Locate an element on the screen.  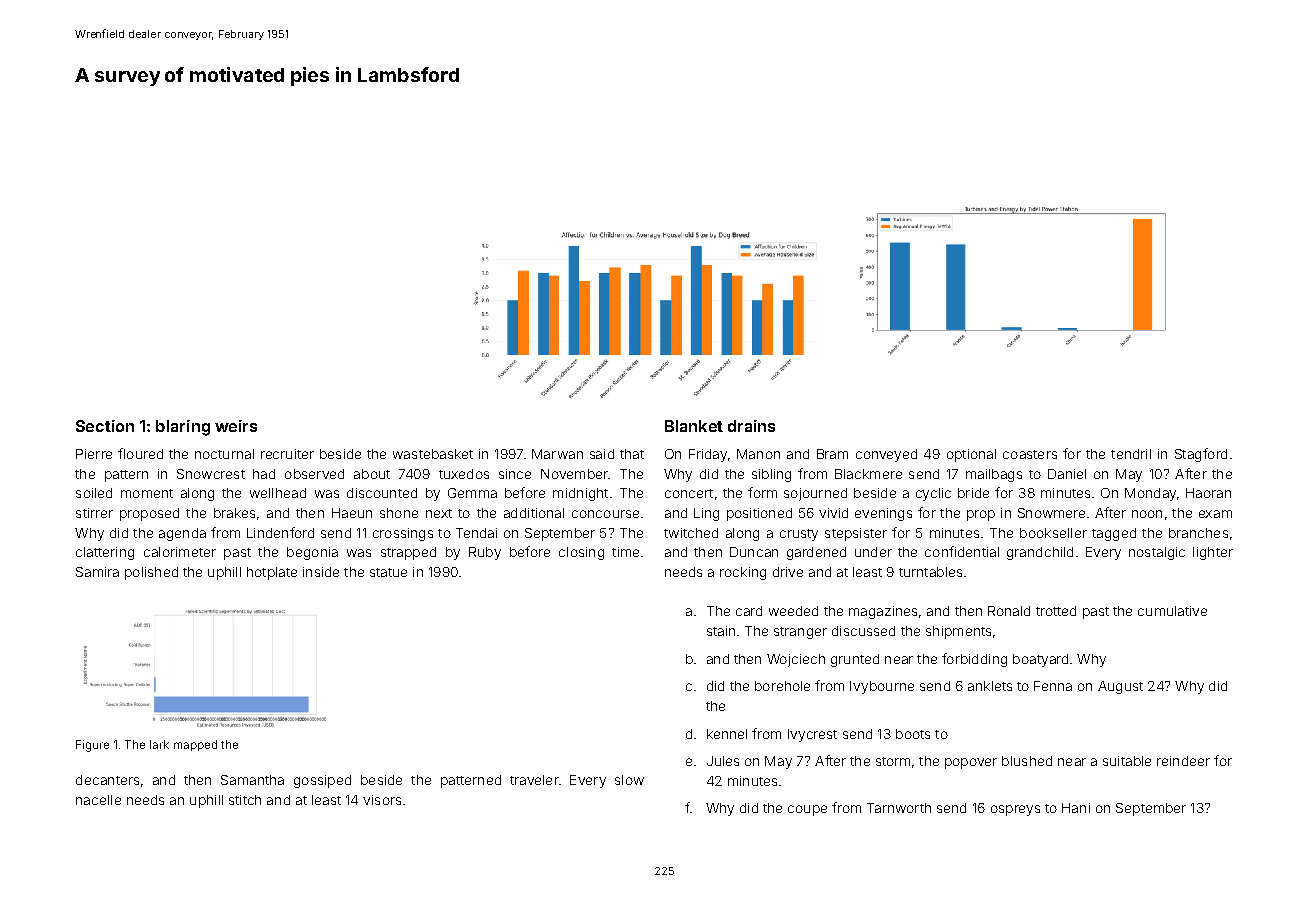
mapped is located at coordinates (195, 745).
